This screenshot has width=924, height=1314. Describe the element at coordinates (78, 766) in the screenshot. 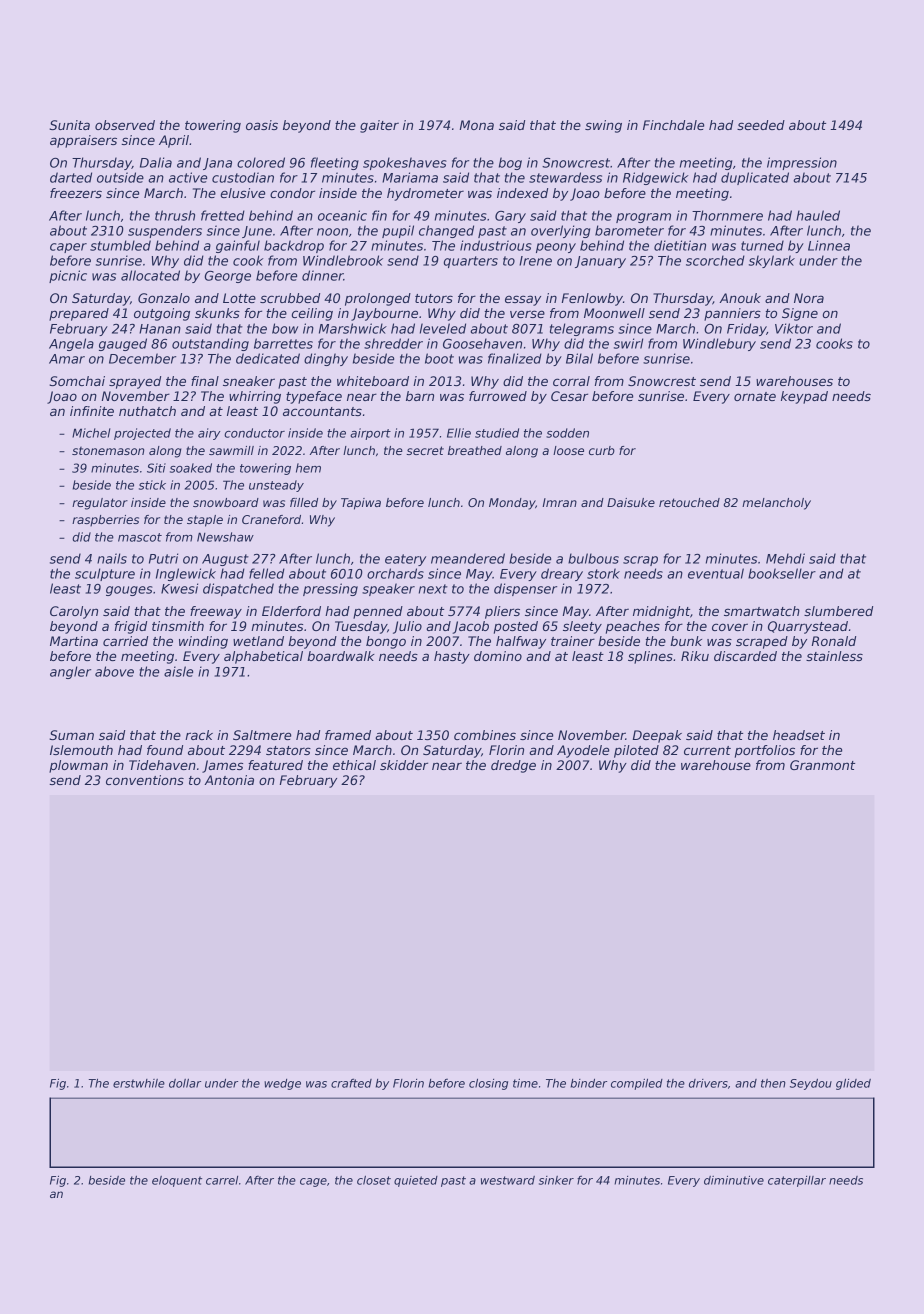

I see `plowman` at that location.
